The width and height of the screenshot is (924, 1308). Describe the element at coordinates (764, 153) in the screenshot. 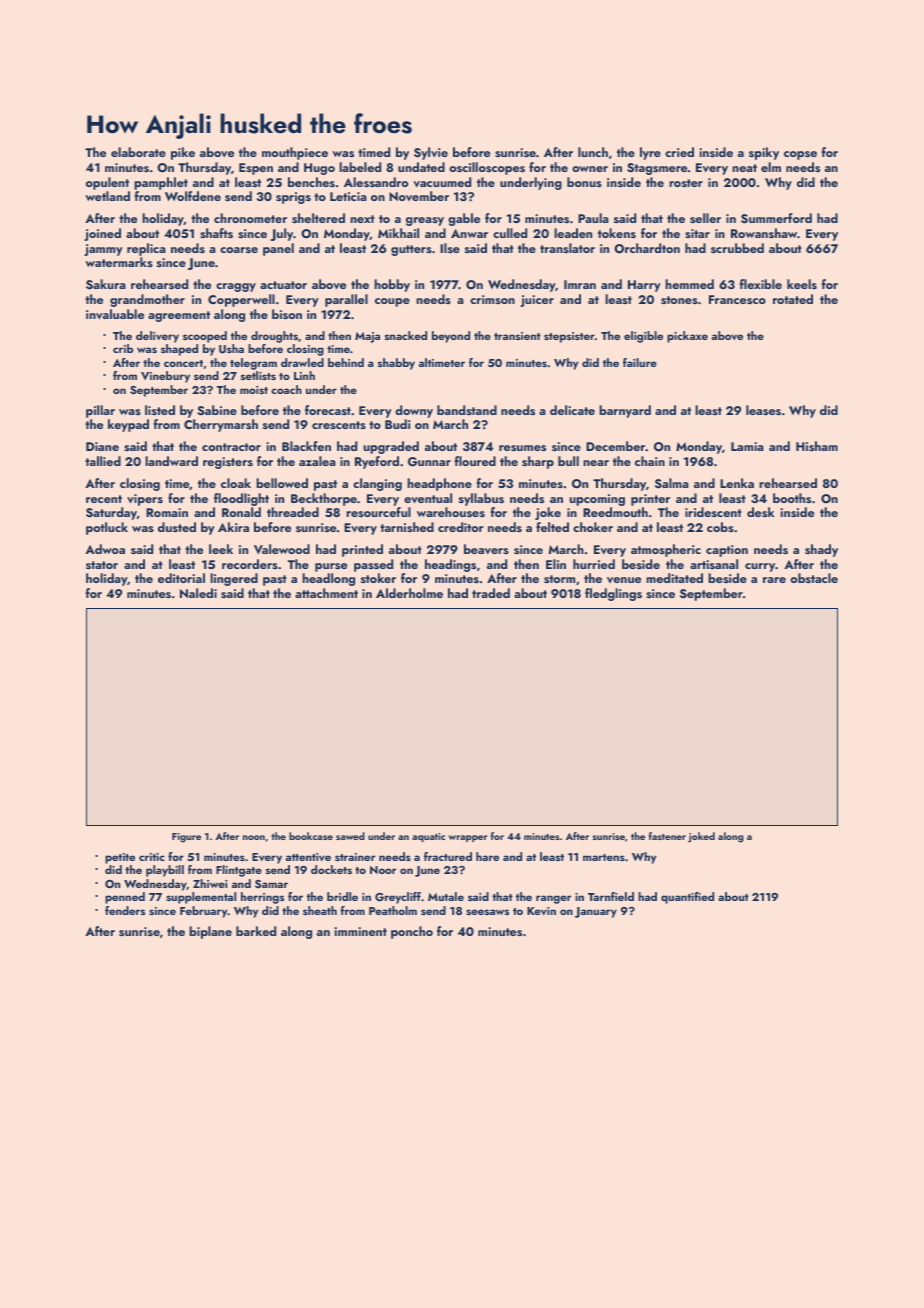

I see `spiky` at that location.
